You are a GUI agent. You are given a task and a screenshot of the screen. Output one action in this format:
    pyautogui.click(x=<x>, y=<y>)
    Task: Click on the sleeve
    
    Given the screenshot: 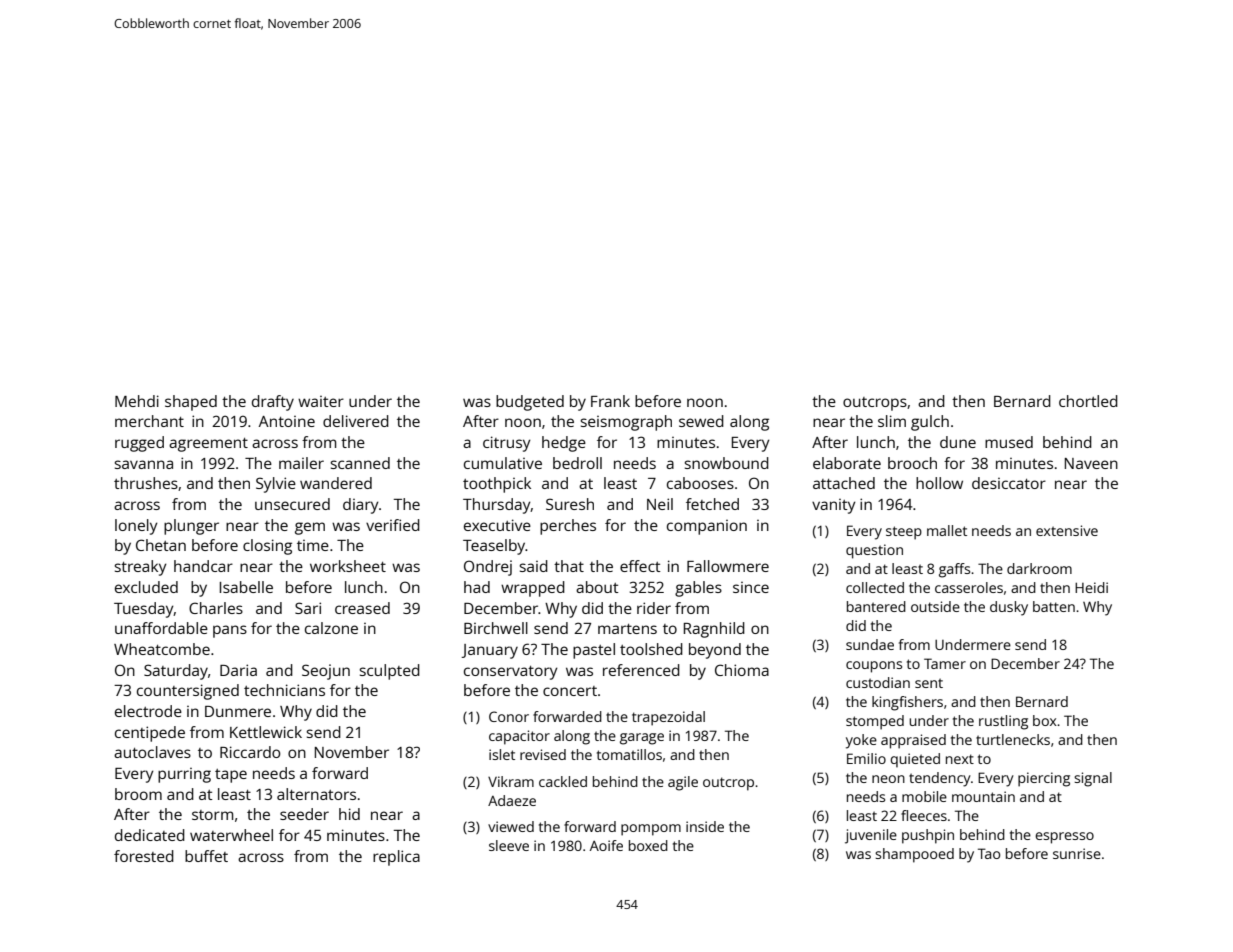 What is the action you would take?
    pyautogui.click(x=509, y=845)
